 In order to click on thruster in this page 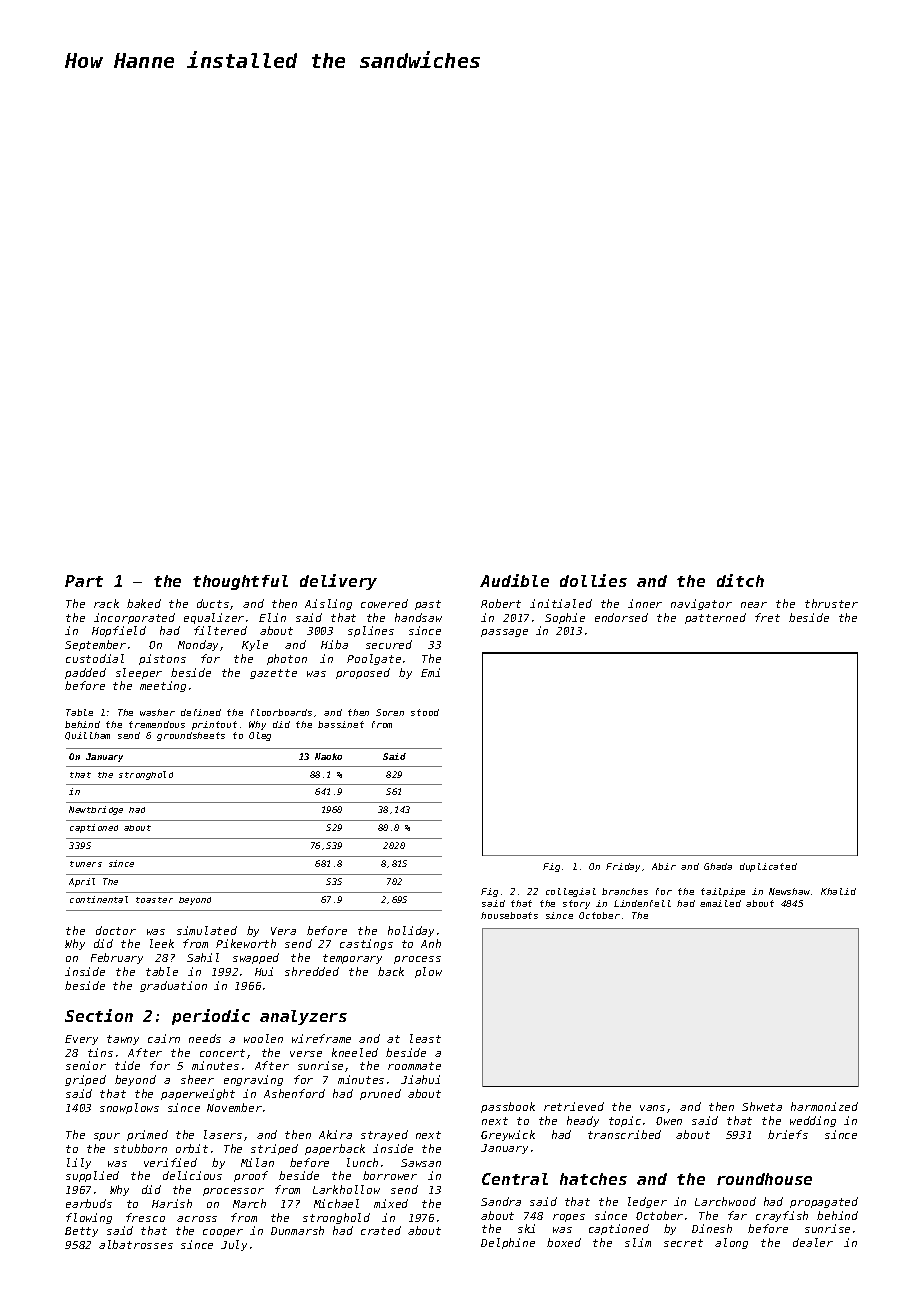, I will do `click(831, 603)`.
